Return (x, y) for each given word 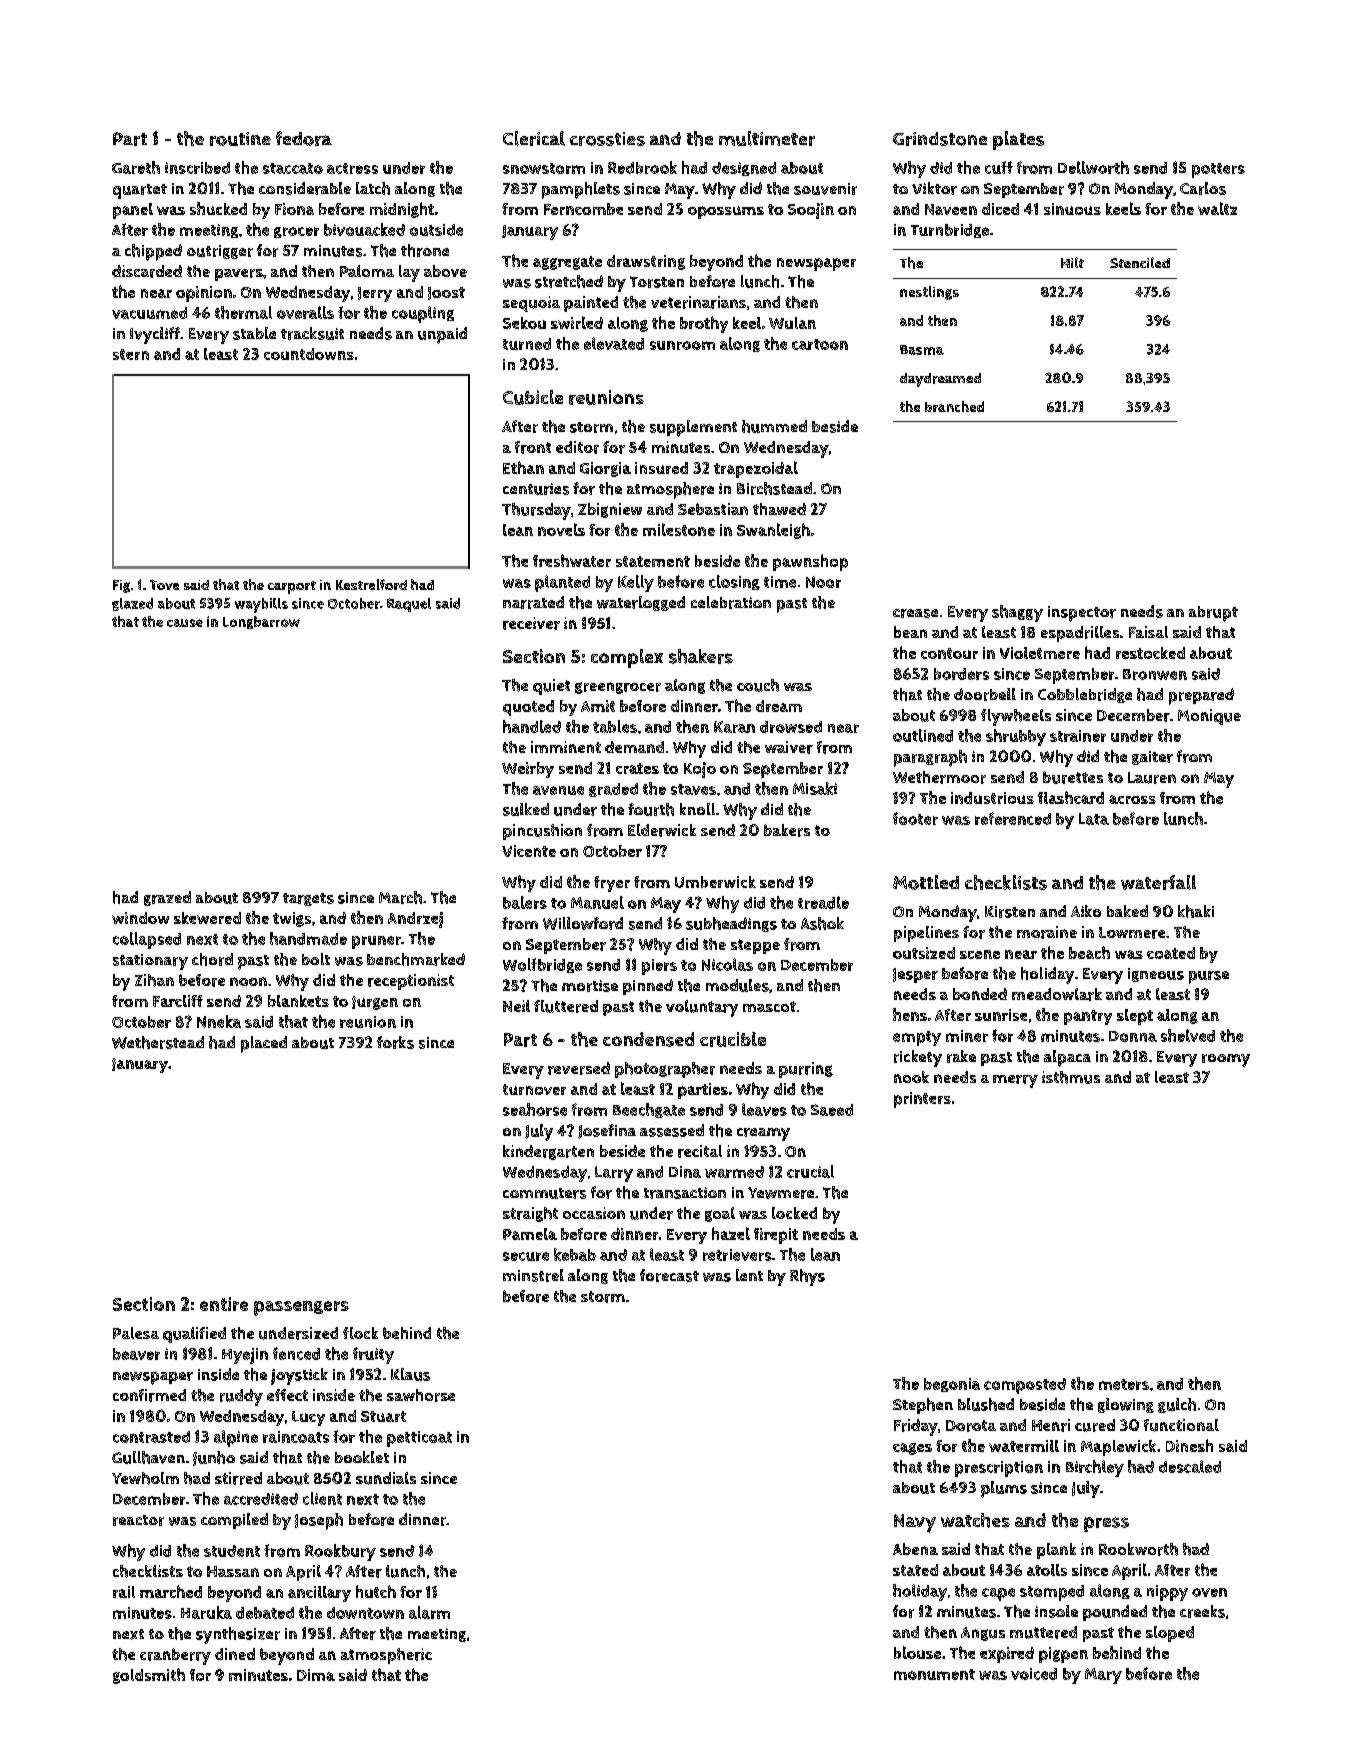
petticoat (419, 1439)
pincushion (542, 832)
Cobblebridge (1085, 695)
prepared (1201, 696)
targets (308, 899)
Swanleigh (773, 531)
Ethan (523, 467)
